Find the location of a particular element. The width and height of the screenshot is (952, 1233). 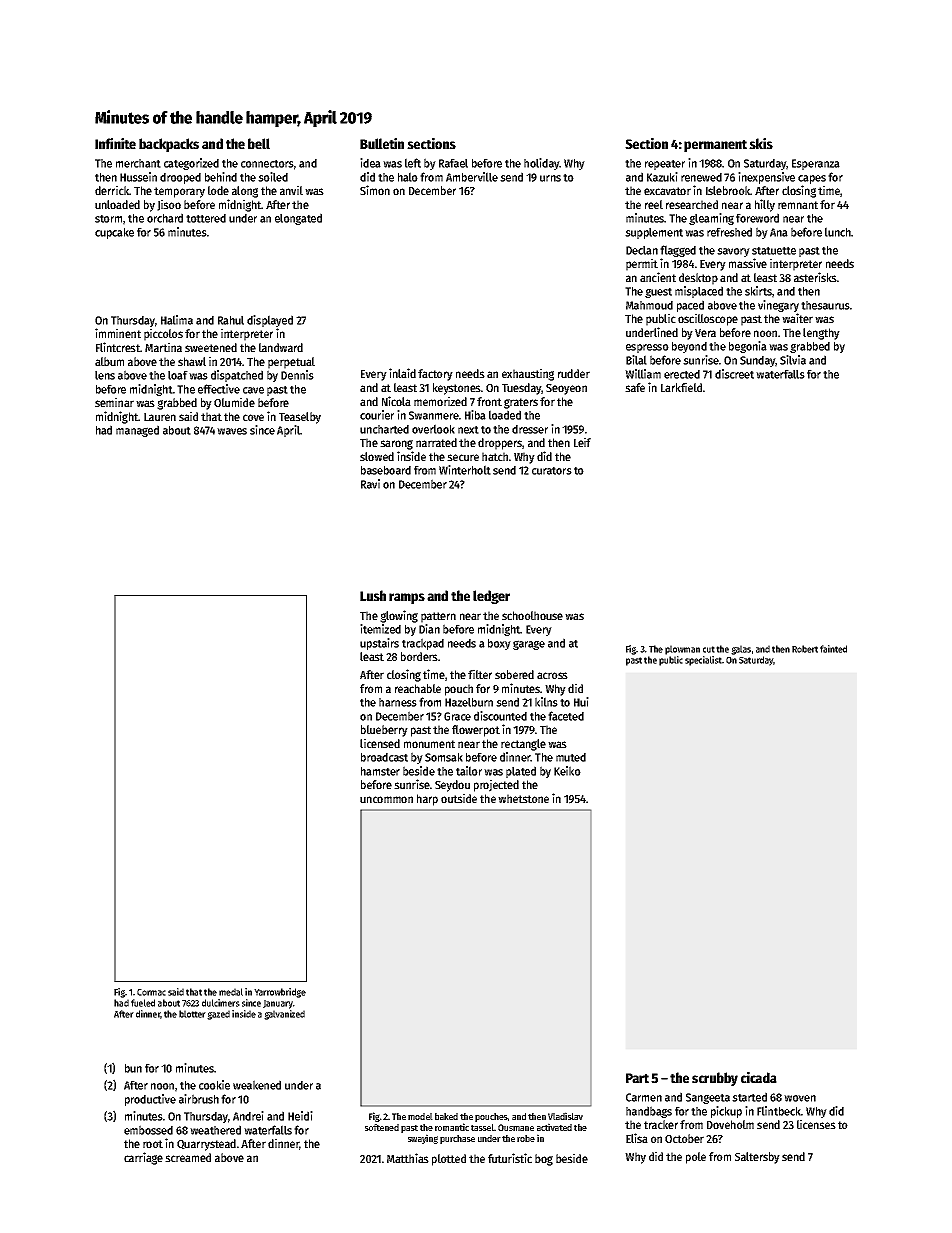

managed is located at coordinates (137, 431).
